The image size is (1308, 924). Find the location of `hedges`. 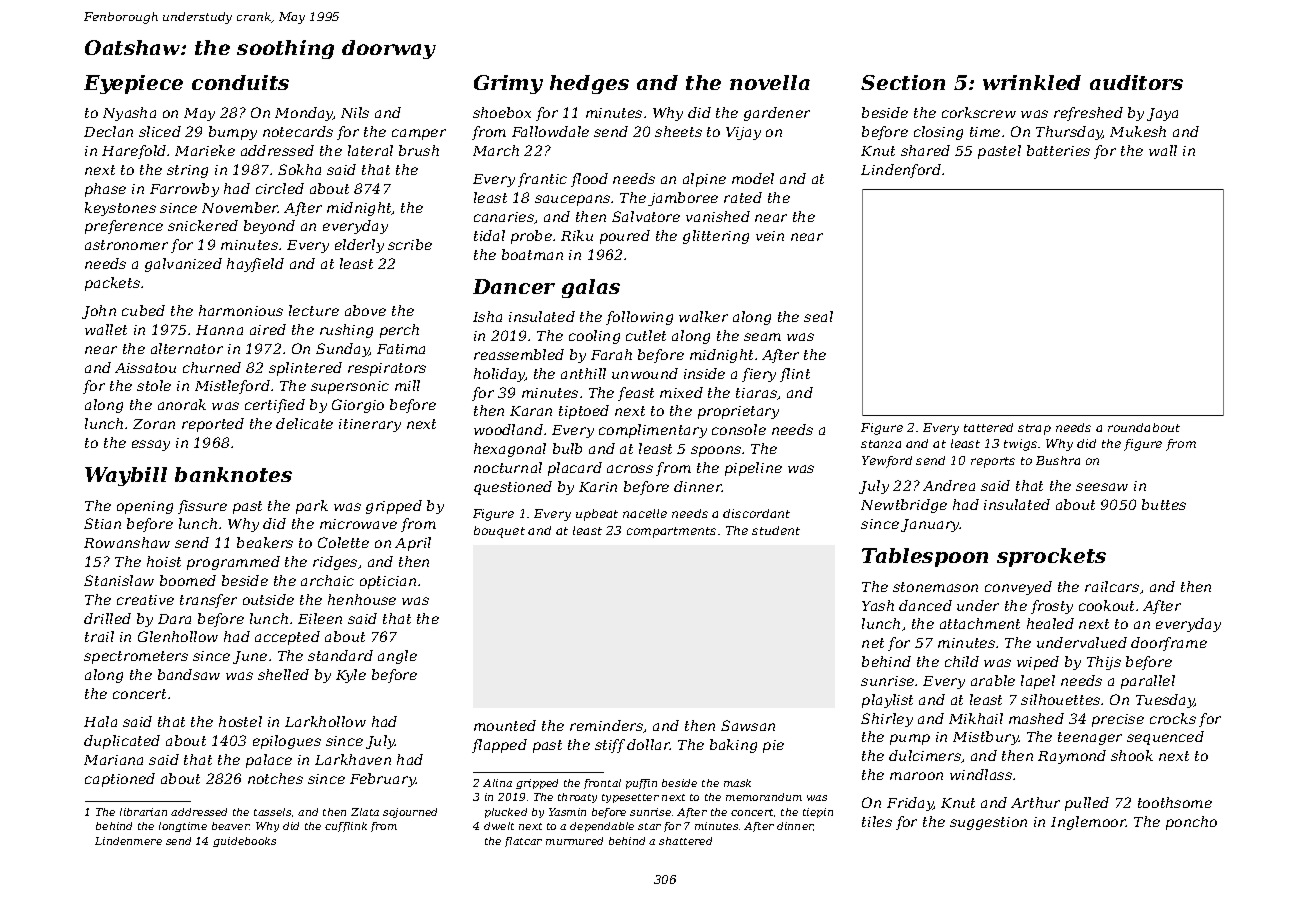

hedges is located at coordinates (589, 84).
